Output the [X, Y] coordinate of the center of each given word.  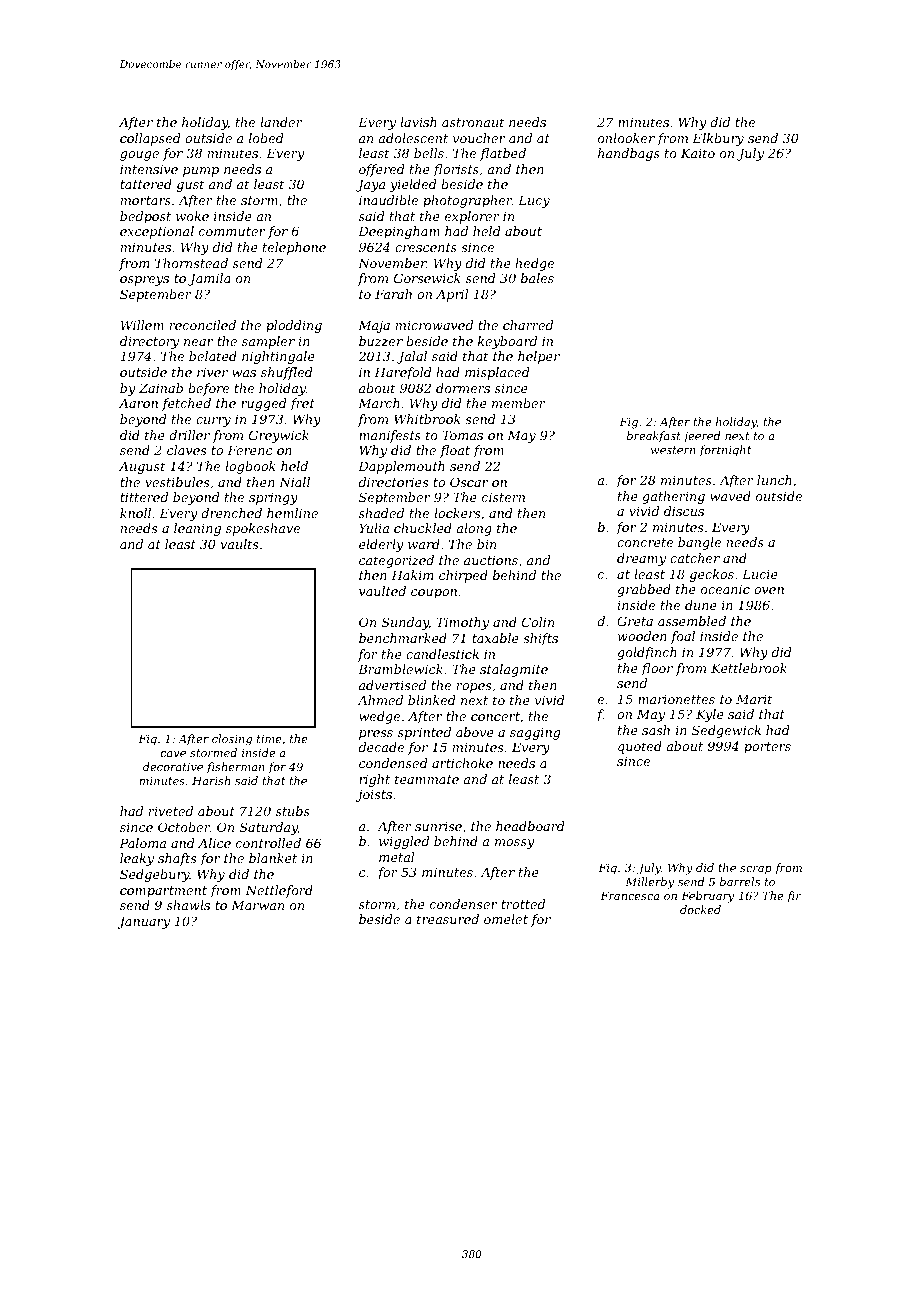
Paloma [142, 843]
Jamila [209, 279]
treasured [448, 919]
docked [700, 909]
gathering [673, 497]
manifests [390, 436]
